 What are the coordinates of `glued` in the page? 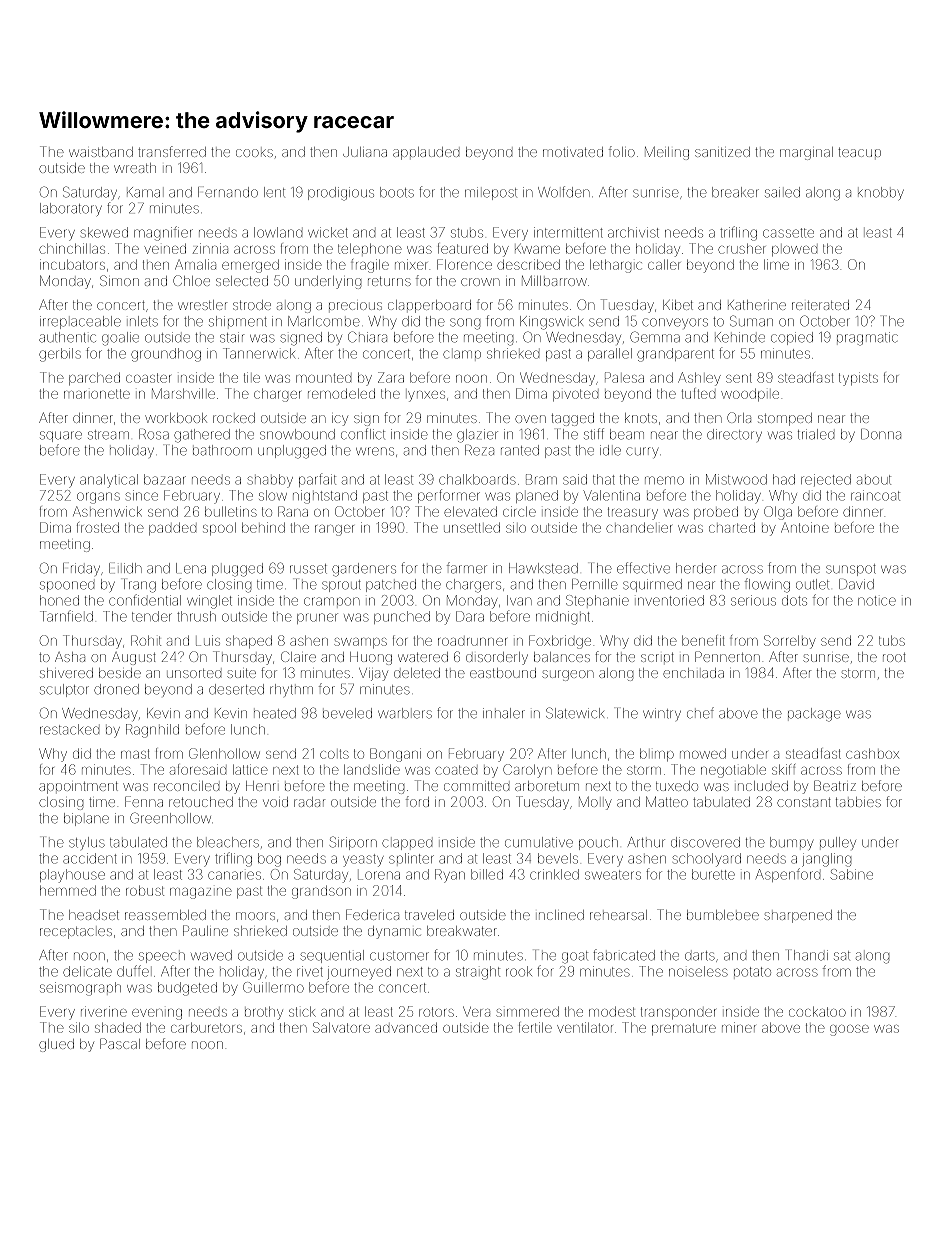 It's located at (56, 1045).
